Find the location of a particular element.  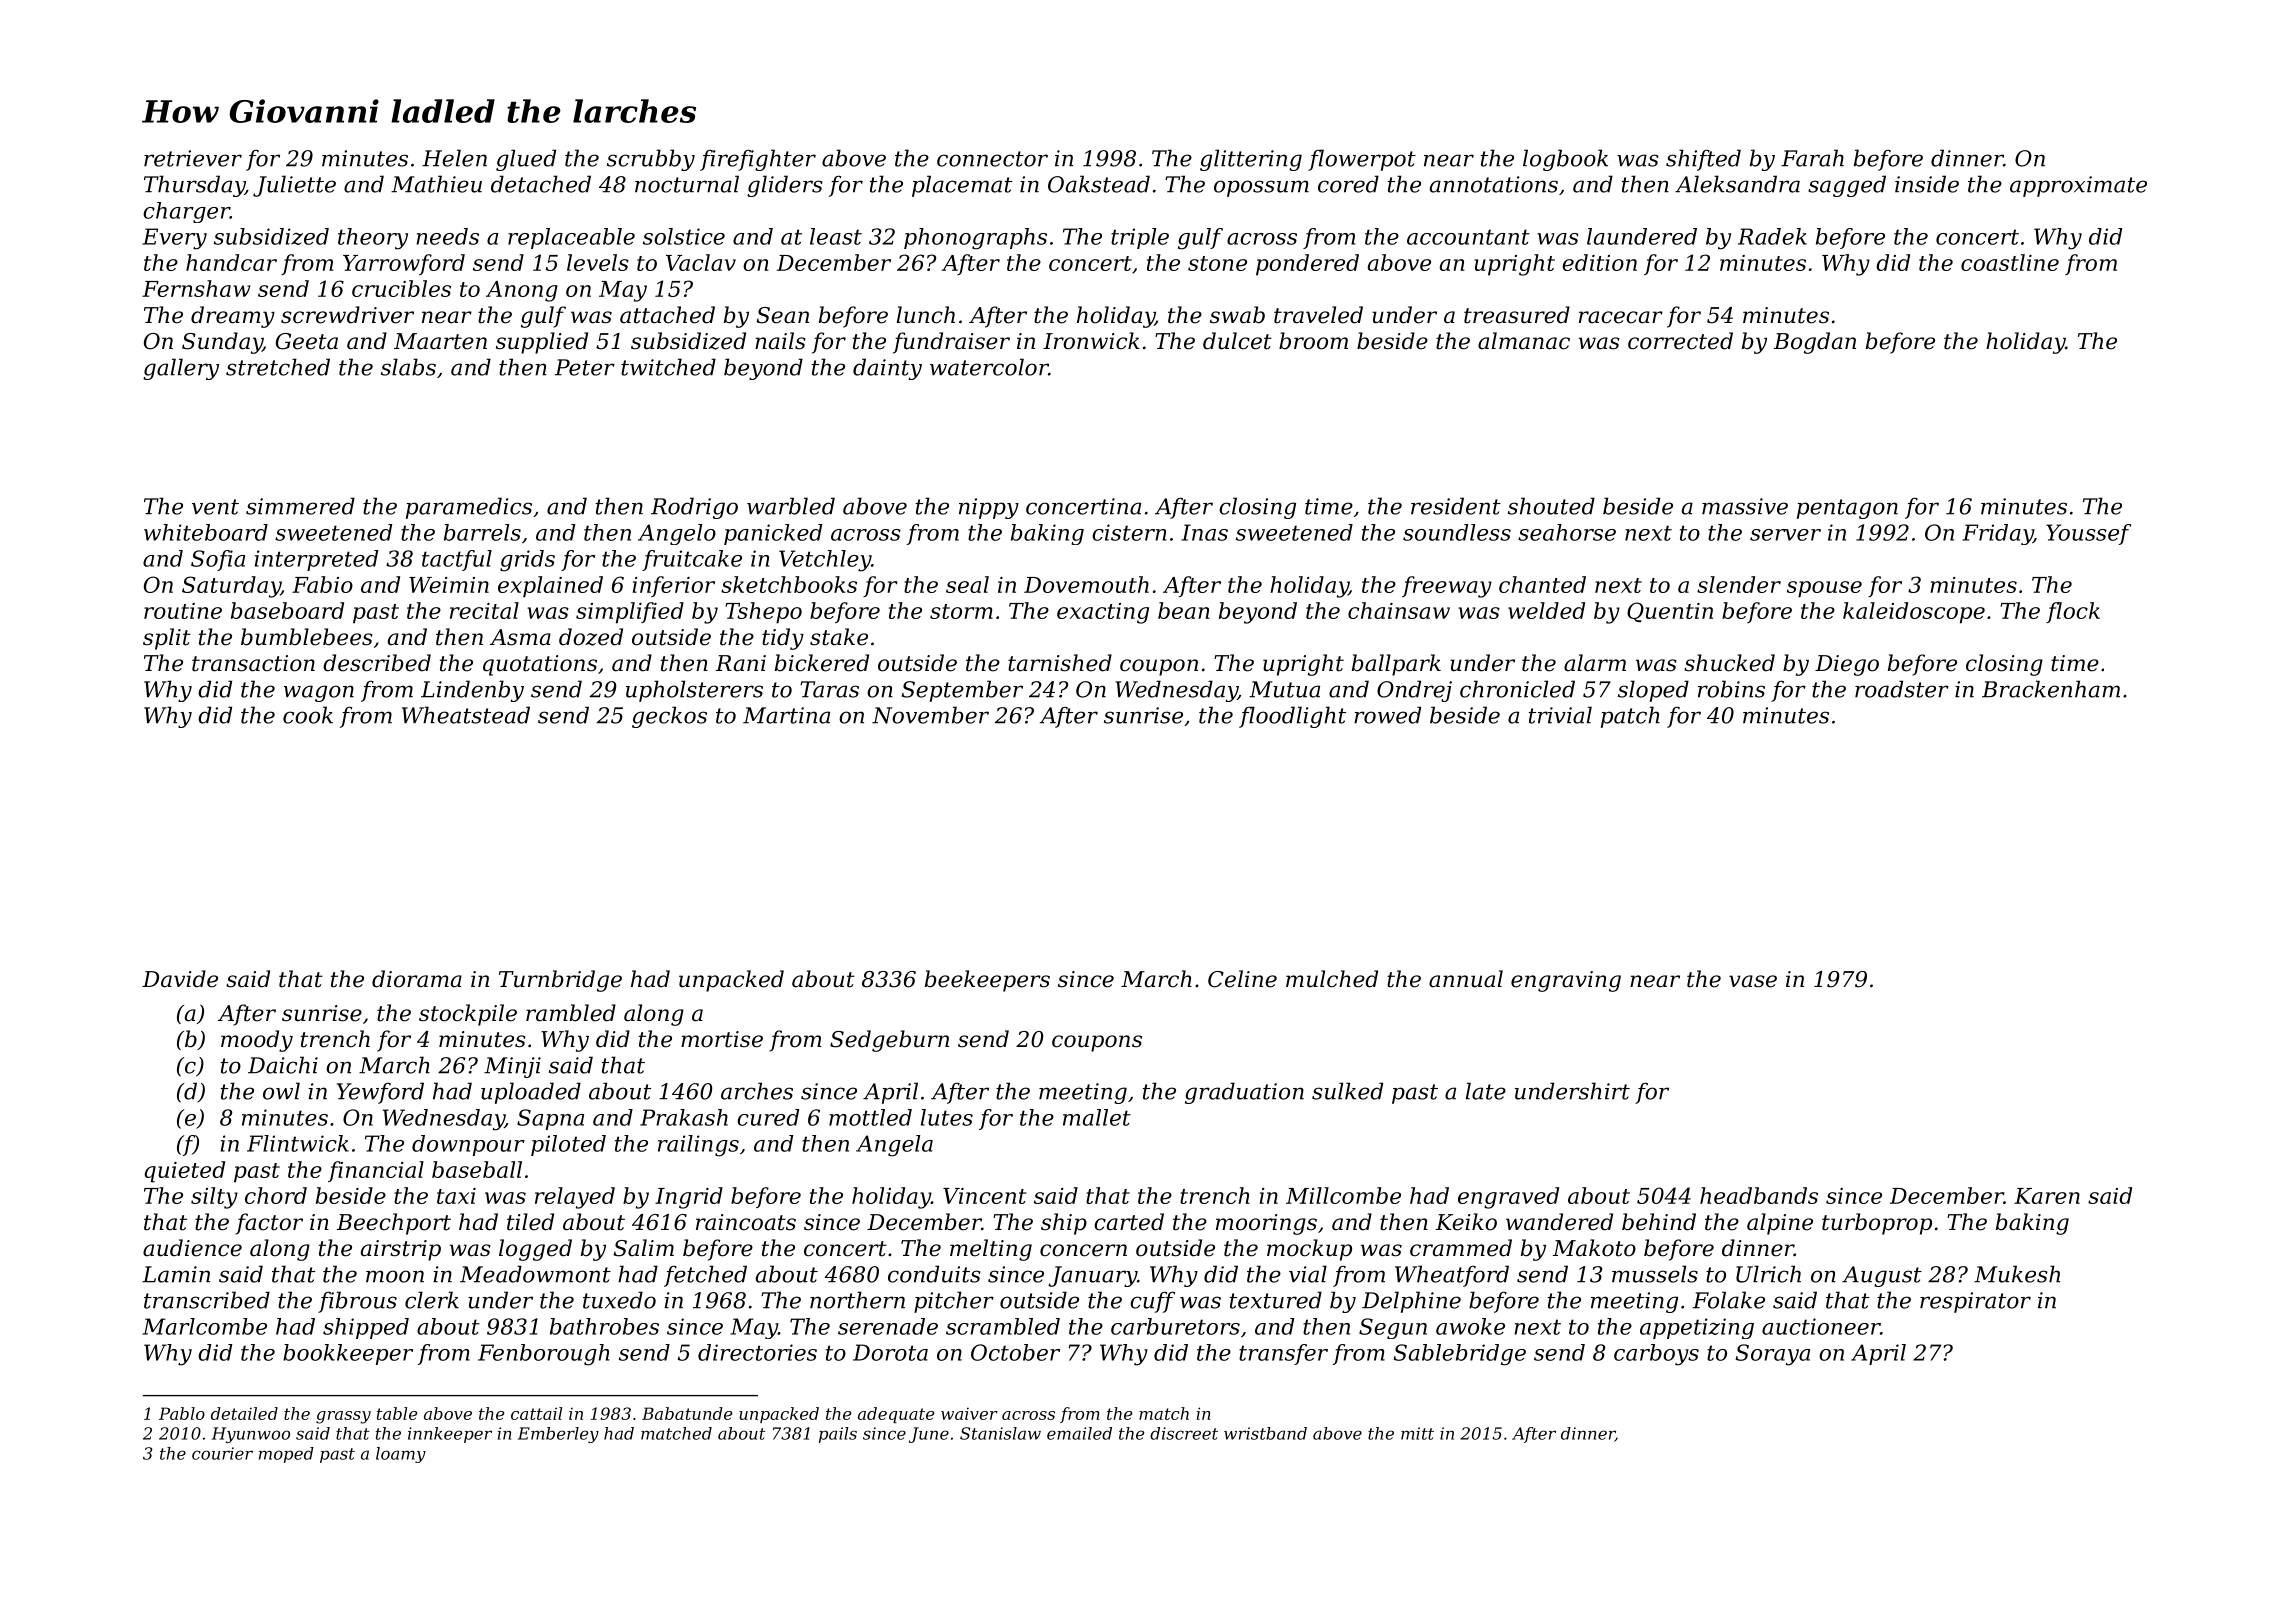

vase is located at coordinates (1753, 981).
